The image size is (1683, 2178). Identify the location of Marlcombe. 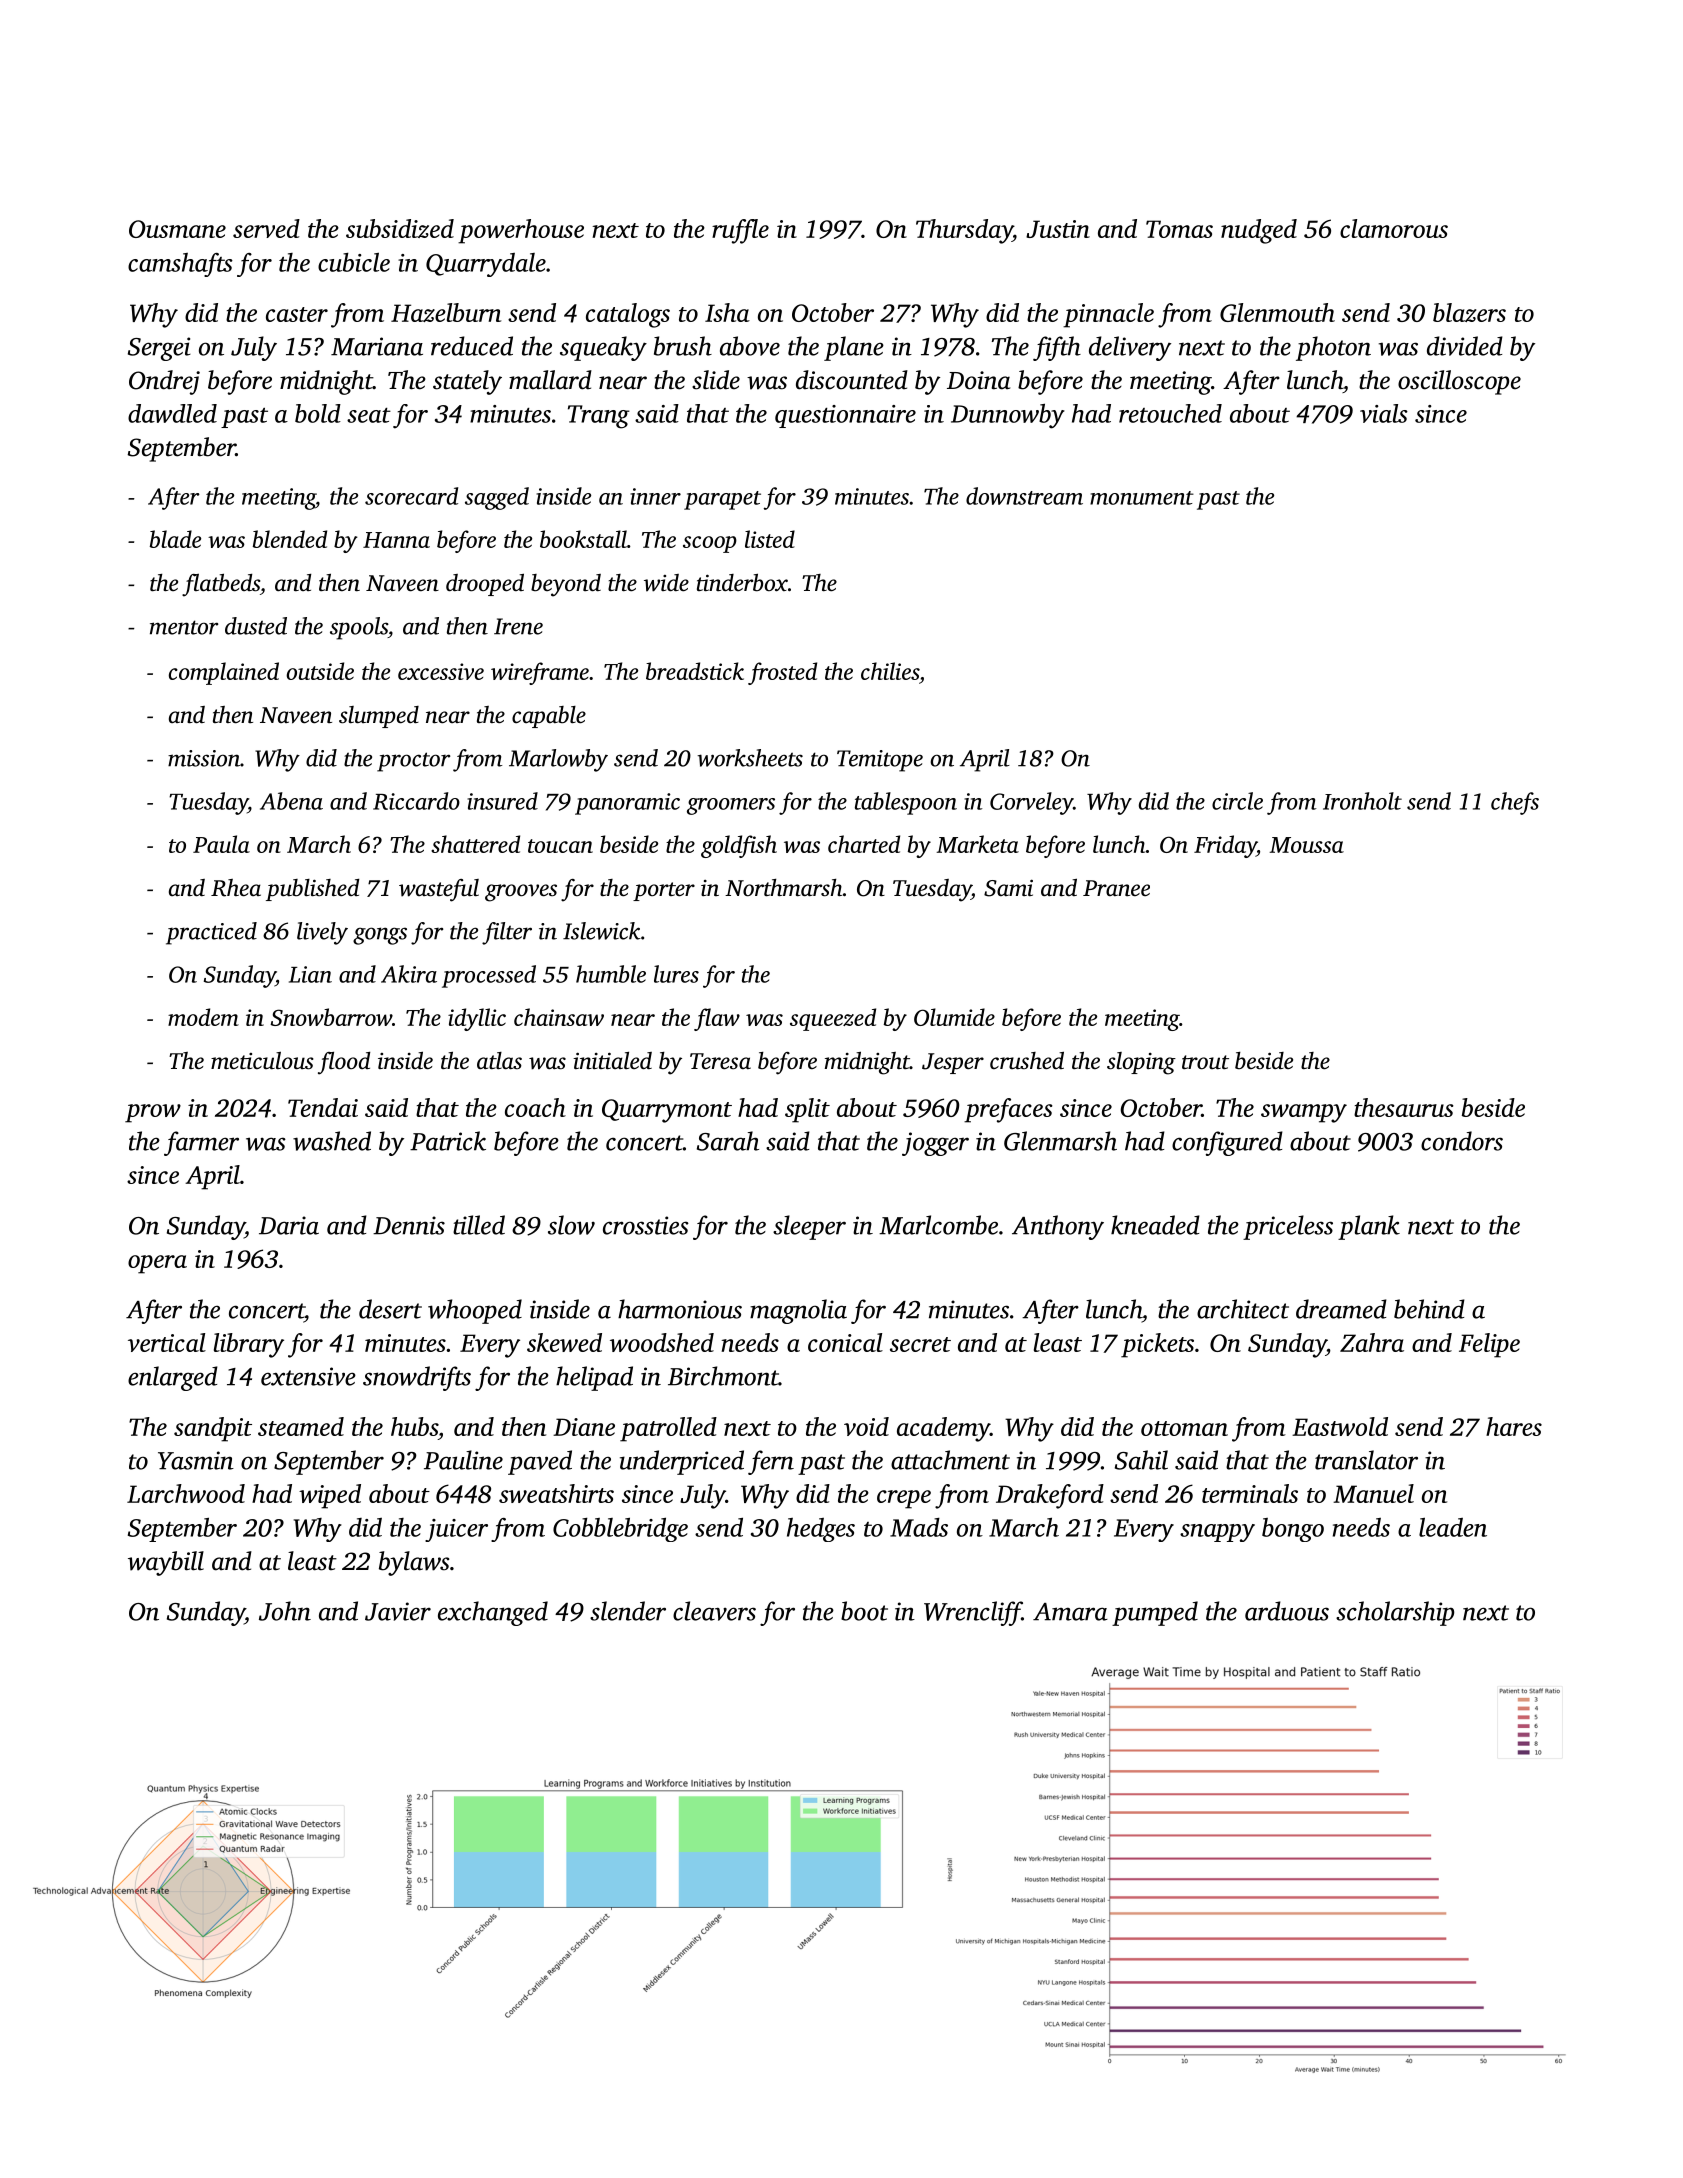
(938, 1225).
